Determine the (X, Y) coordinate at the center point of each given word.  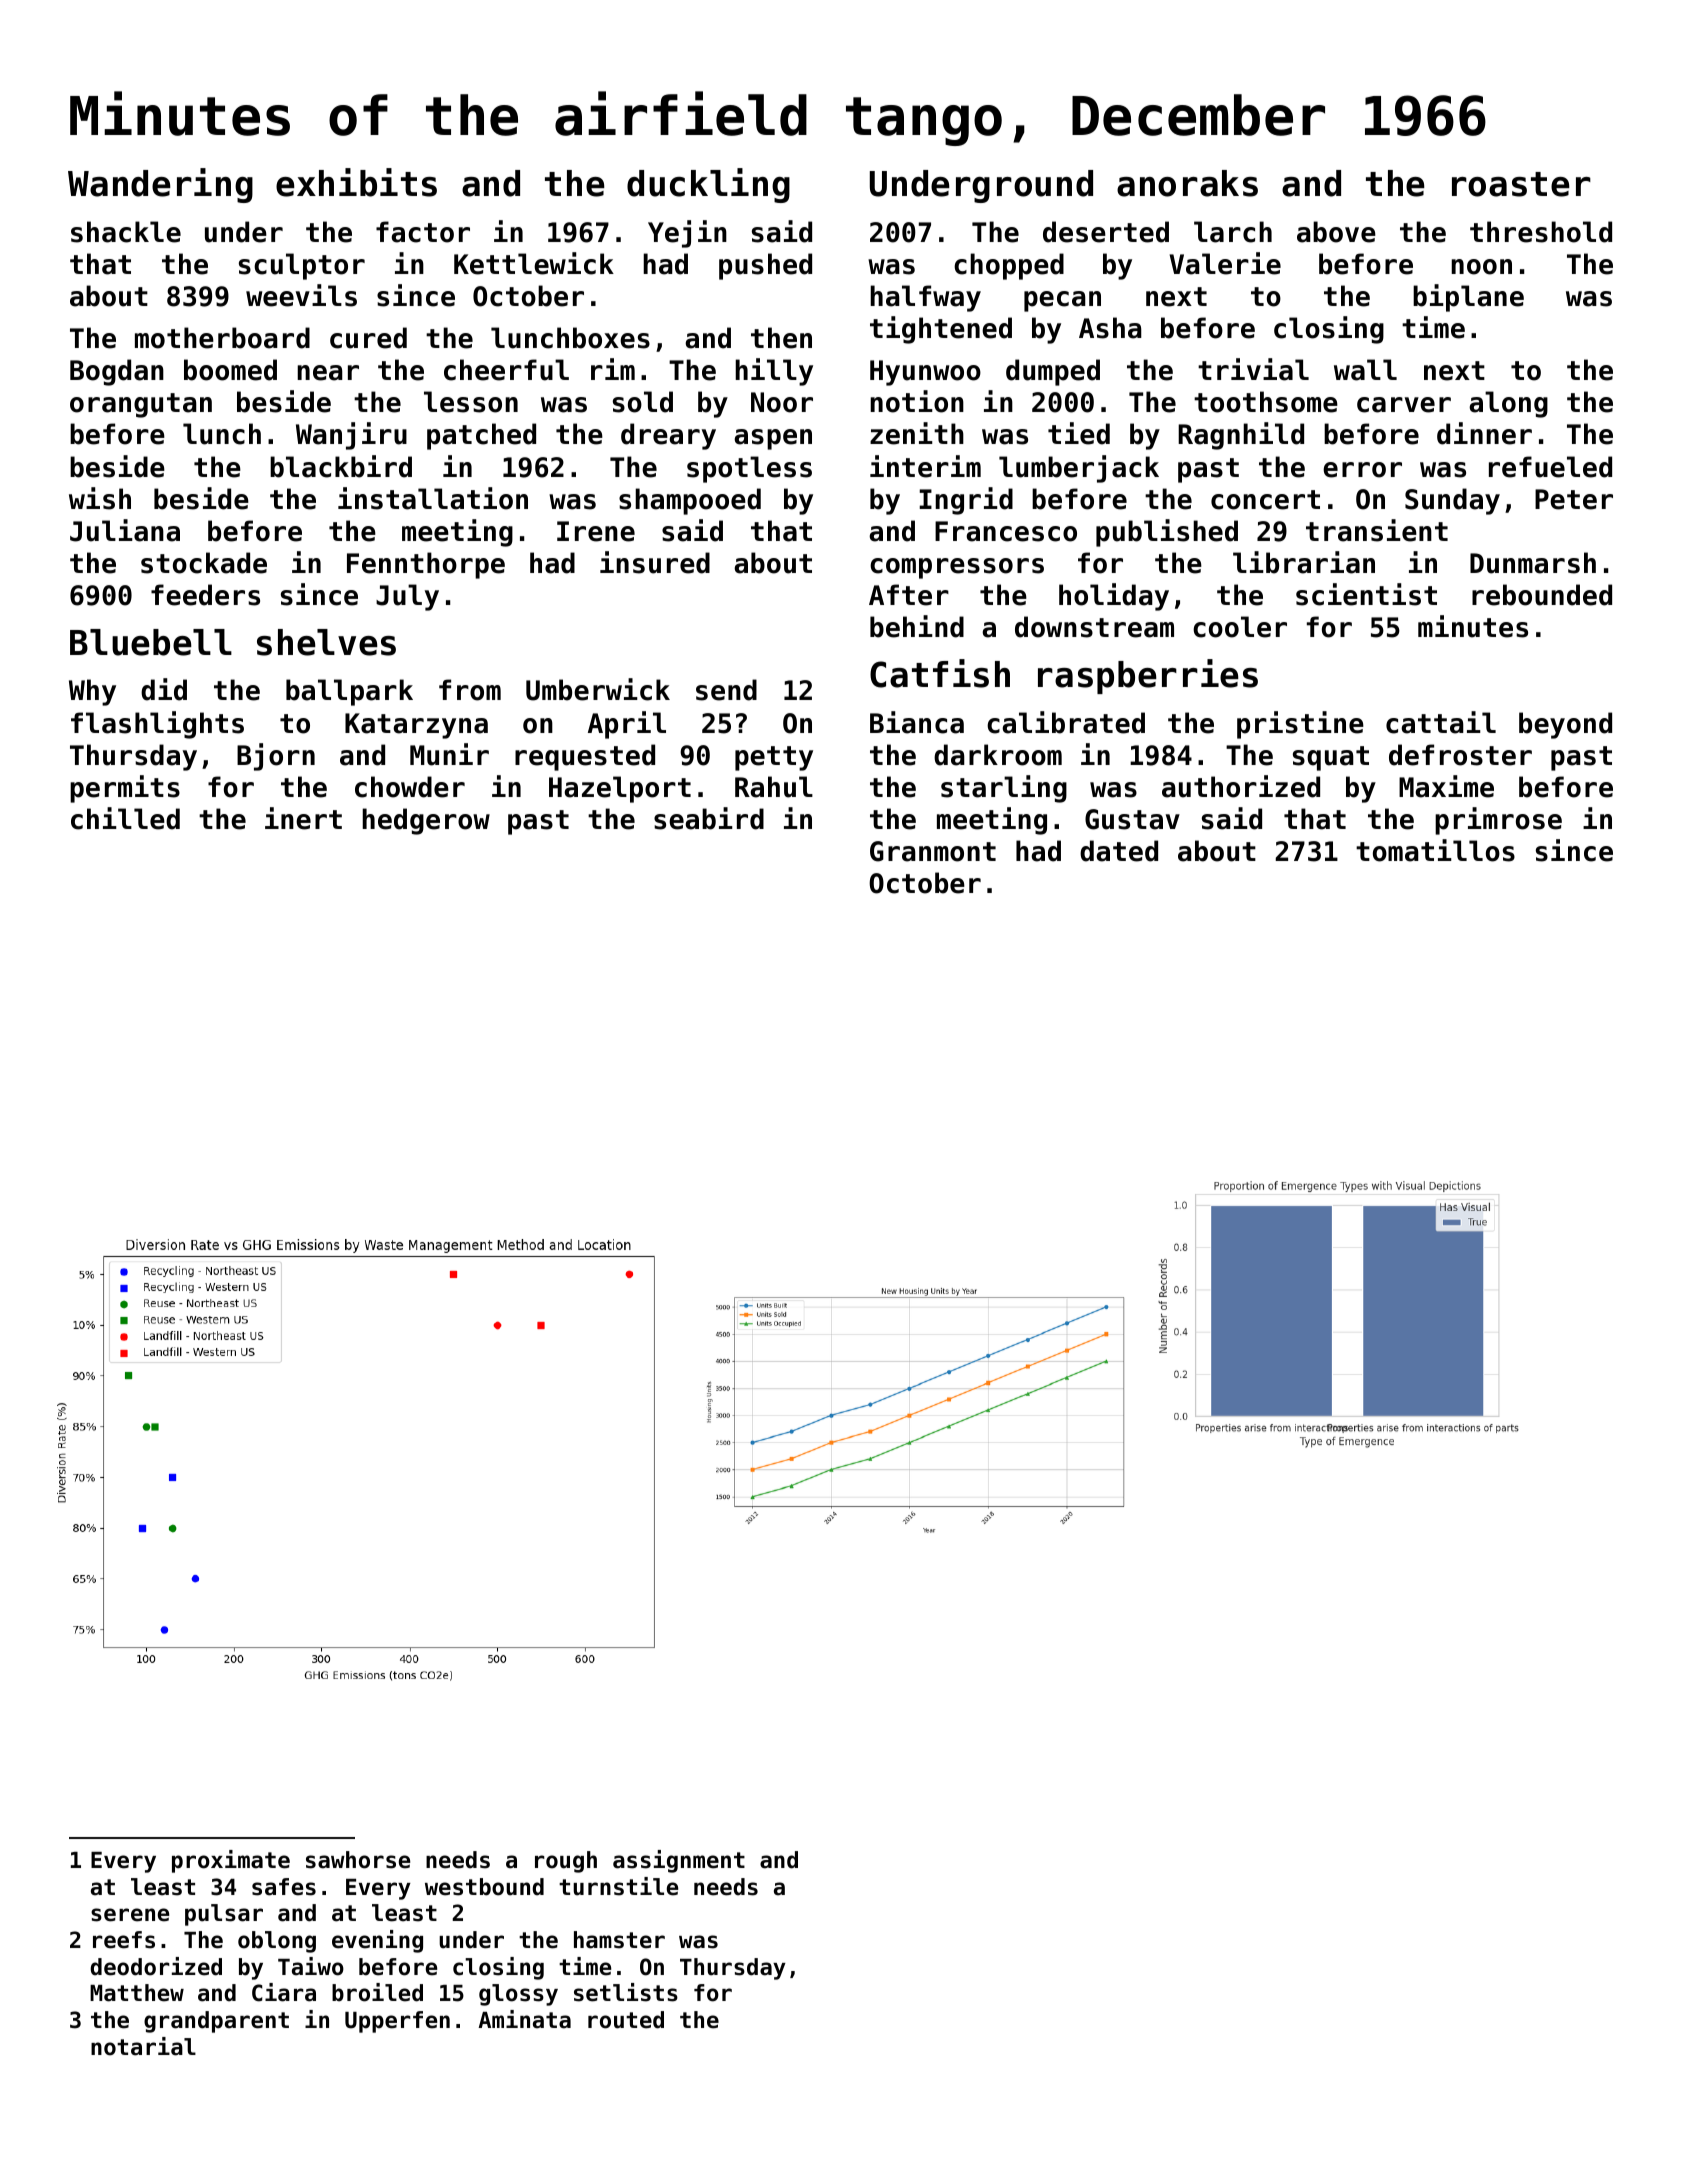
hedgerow (426, 821)
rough (566, 1862)
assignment (679, 1861)
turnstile (618, 1886)
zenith (917, 433)
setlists (626, 1992)
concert (1265, 500)
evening (377, 1941)
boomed (230, 370)
